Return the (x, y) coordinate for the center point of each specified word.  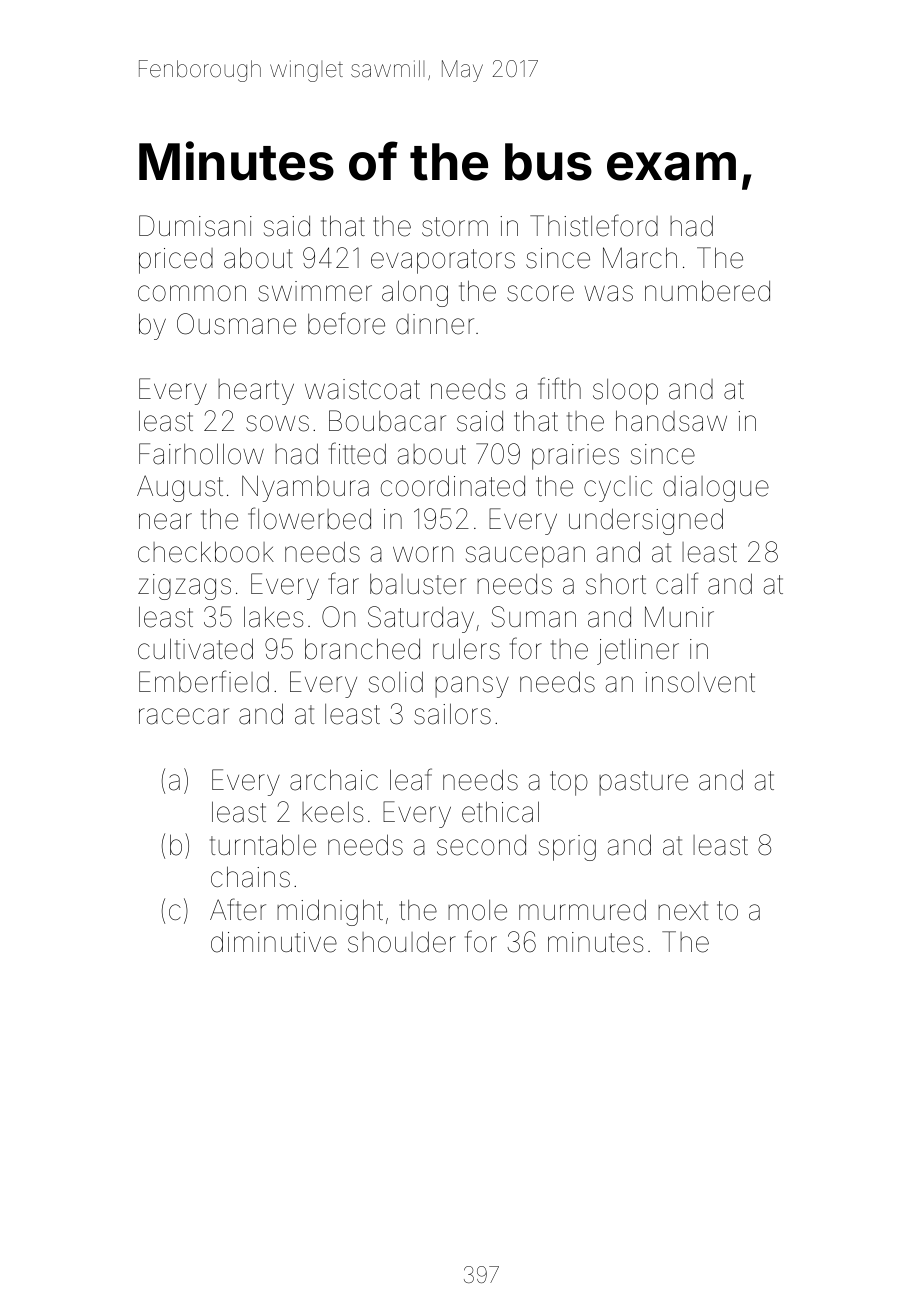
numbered (707, 291)
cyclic (618, 489)
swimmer (315, 291)
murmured (582, 910)
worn (423, 554)
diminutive (274, 942)
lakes (273, 617)
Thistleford (594, 225)
